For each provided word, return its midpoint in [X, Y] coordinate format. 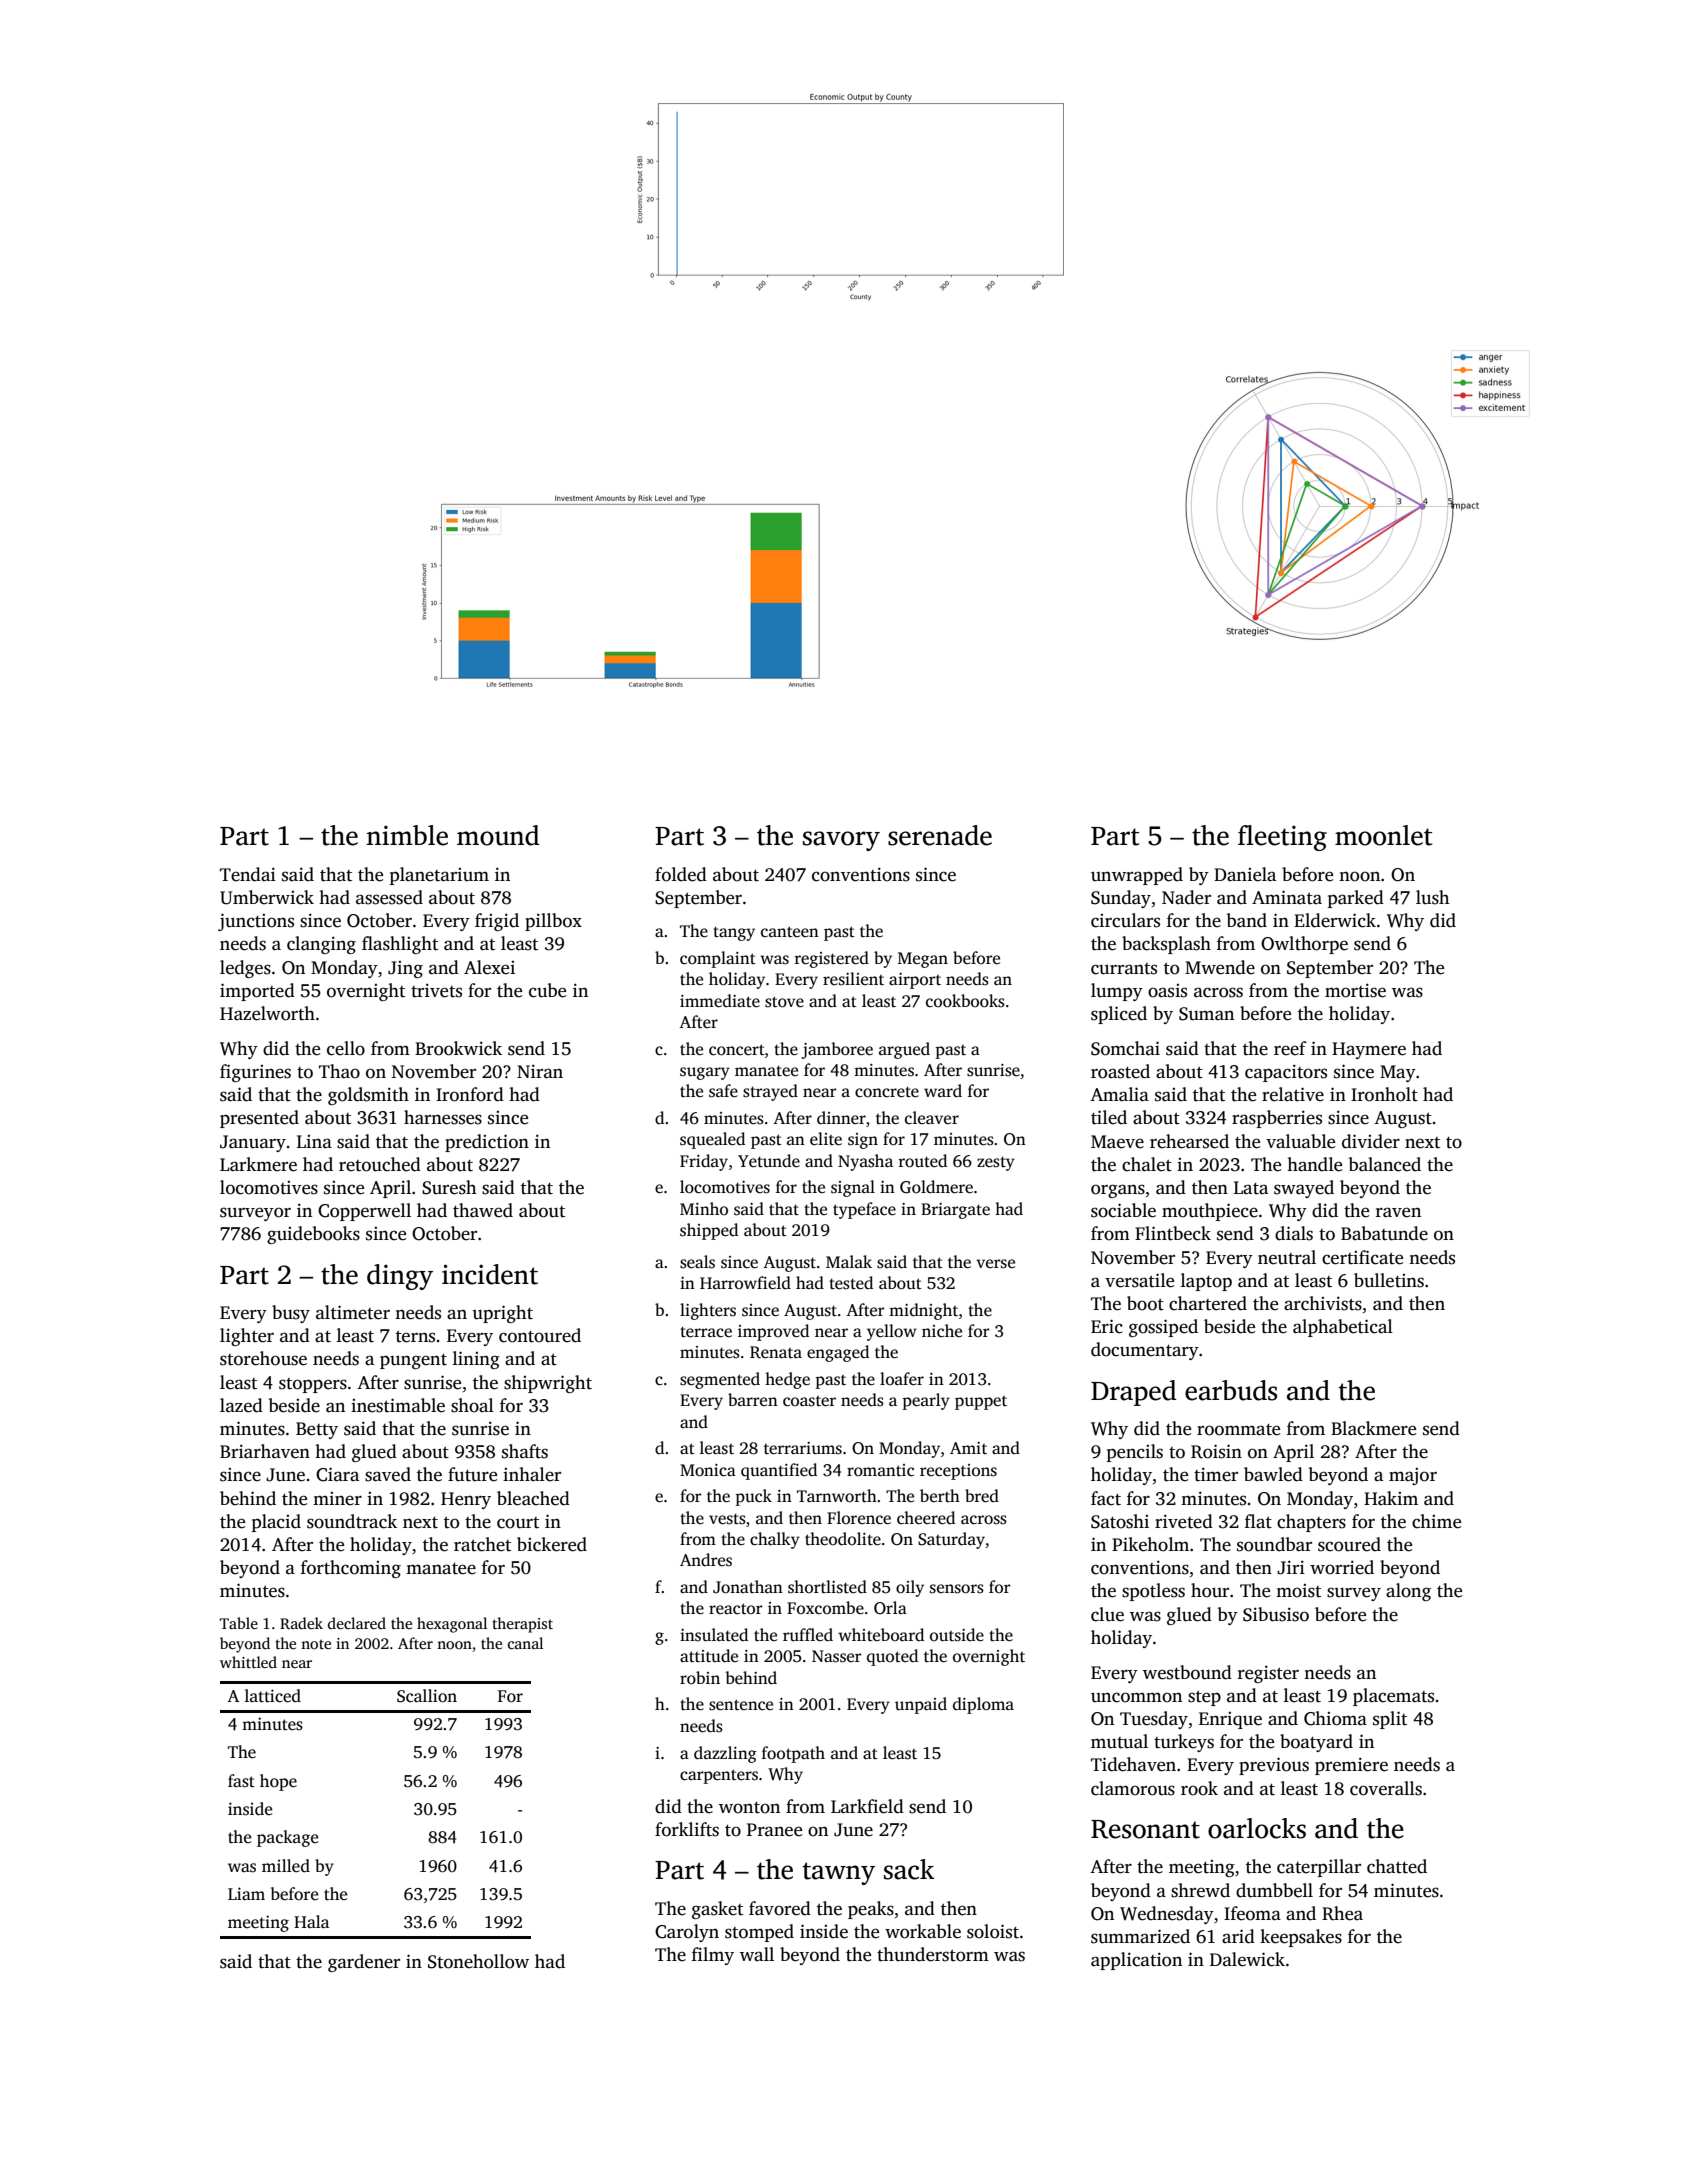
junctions [256, 922]
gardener [364, 1963]
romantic [880, 1470]
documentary [1145, 1351]
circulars [1125, 920]
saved [388, 1474]
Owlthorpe [1304, 945]
